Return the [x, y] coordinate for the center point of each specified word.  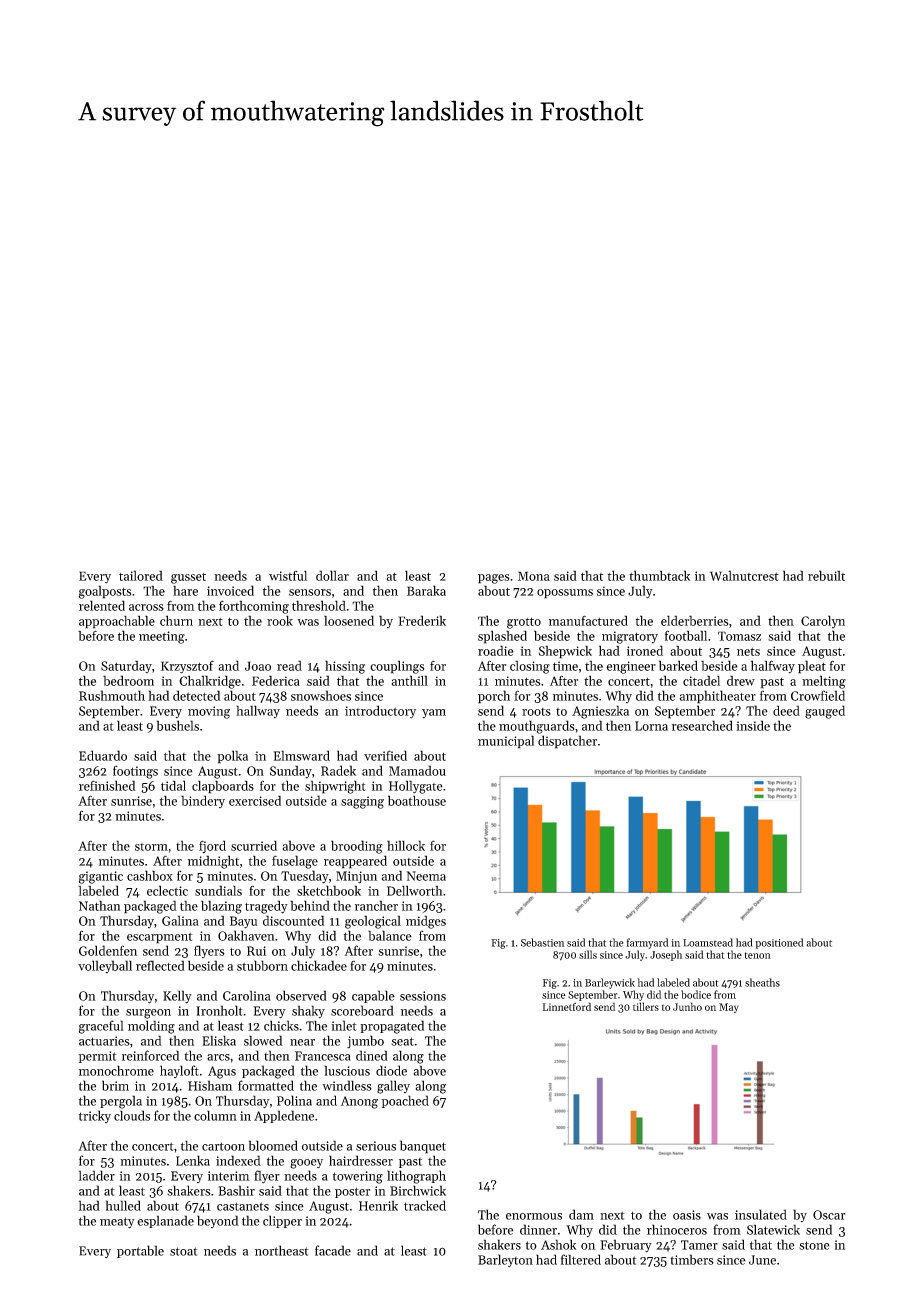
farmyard [647, 943]
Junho [687, 1006]
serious [376, 1146]
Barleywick [610, 983]
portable [140, 1251]
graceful [101, 1027]
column [215, 1115]
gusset [188, 578]
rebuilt [826, 575]
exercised [255, 800]
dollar [332, 575]
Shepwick [565, 652]
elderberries [694, 620]
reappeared [355, 862]
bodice [696, 994]
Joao [258, 666]
